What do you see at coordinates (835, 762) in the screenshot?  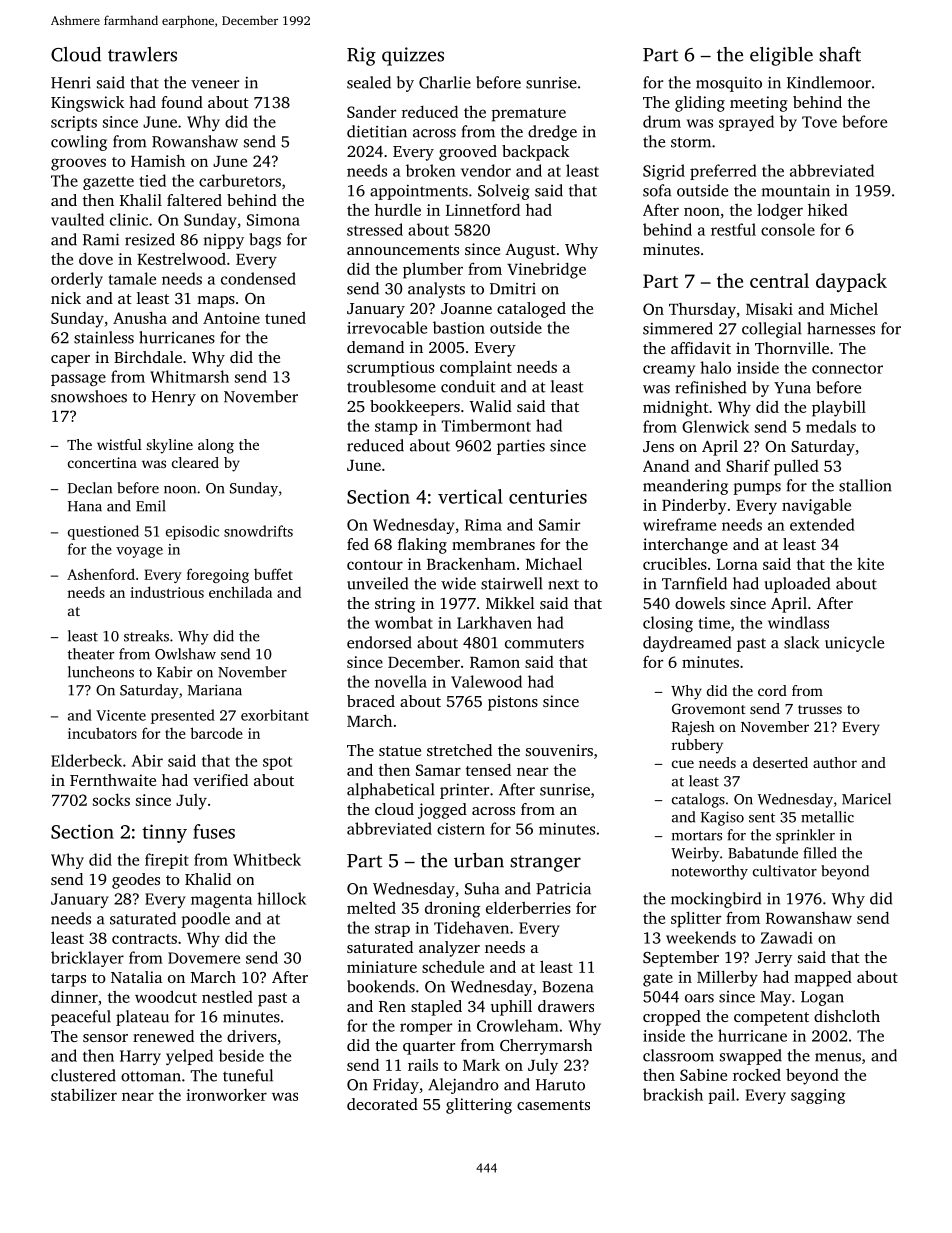 I see `author` at bounding box center [835, 762].
